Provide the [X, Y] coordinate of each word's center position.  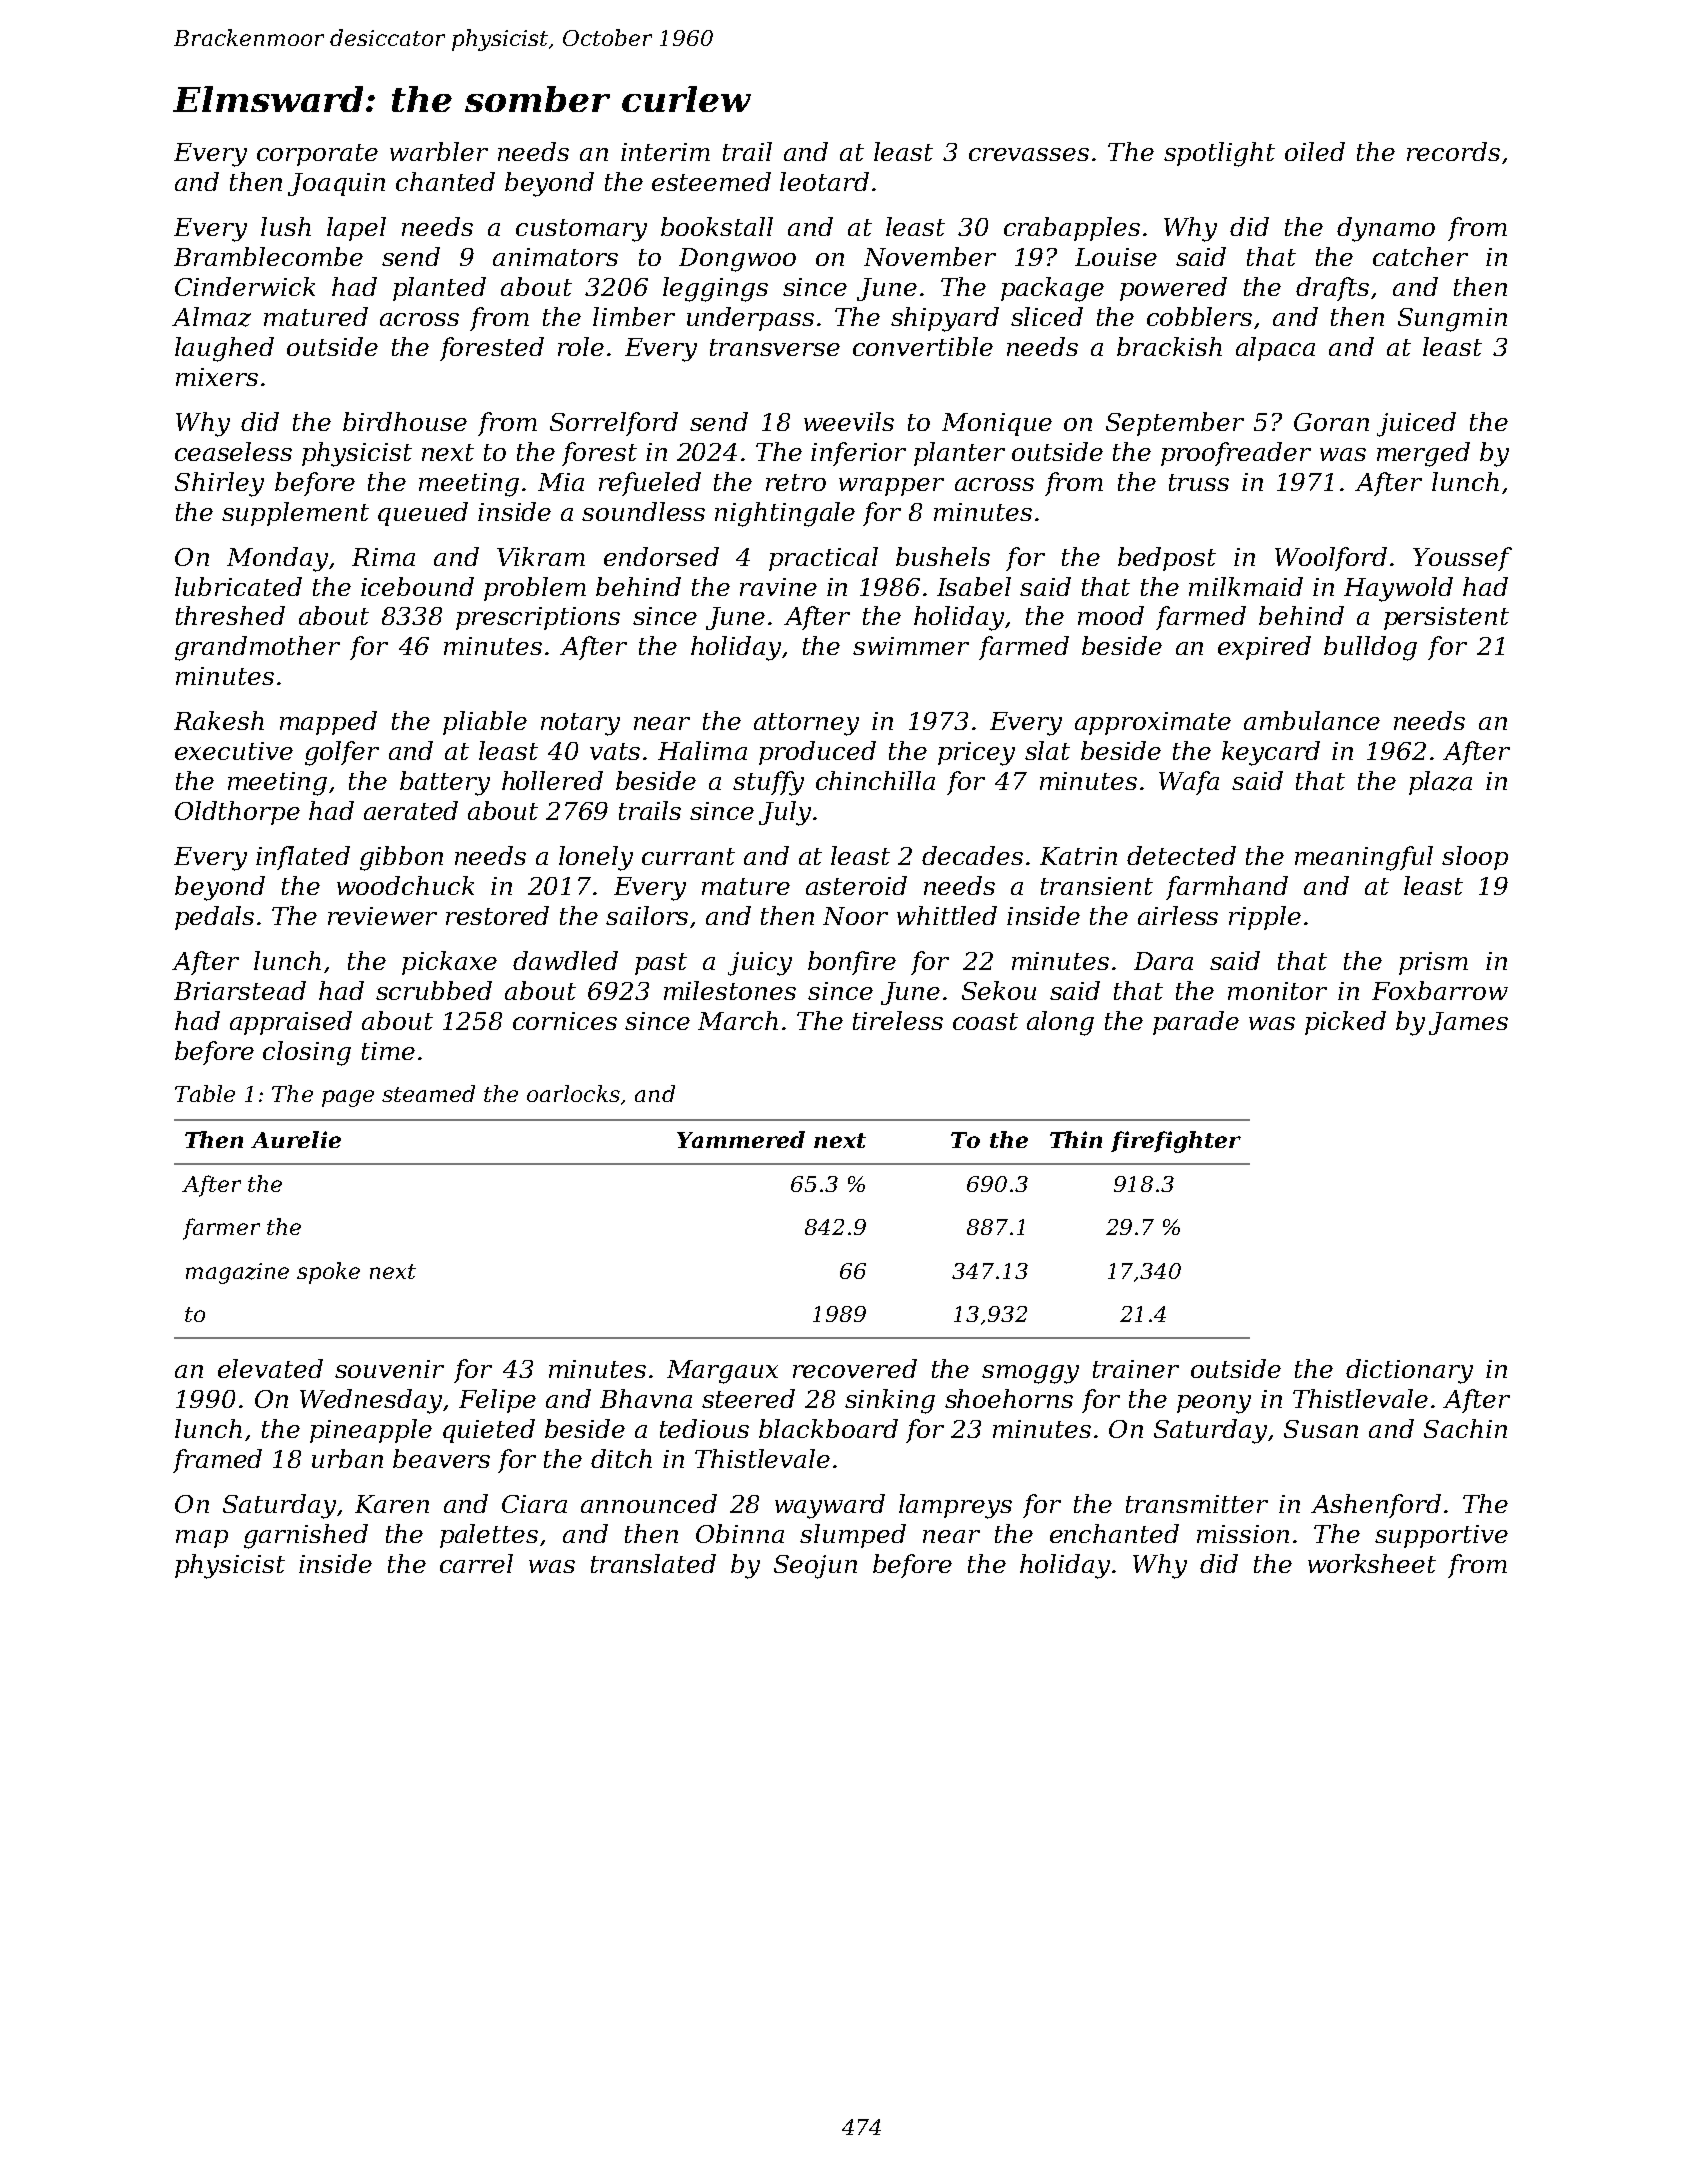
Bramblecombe [268, 256]
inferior [858, 454]
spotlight [1219, 154]
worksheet [1372, 1563]
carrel [476, 1563]
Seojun [815, 1567]
